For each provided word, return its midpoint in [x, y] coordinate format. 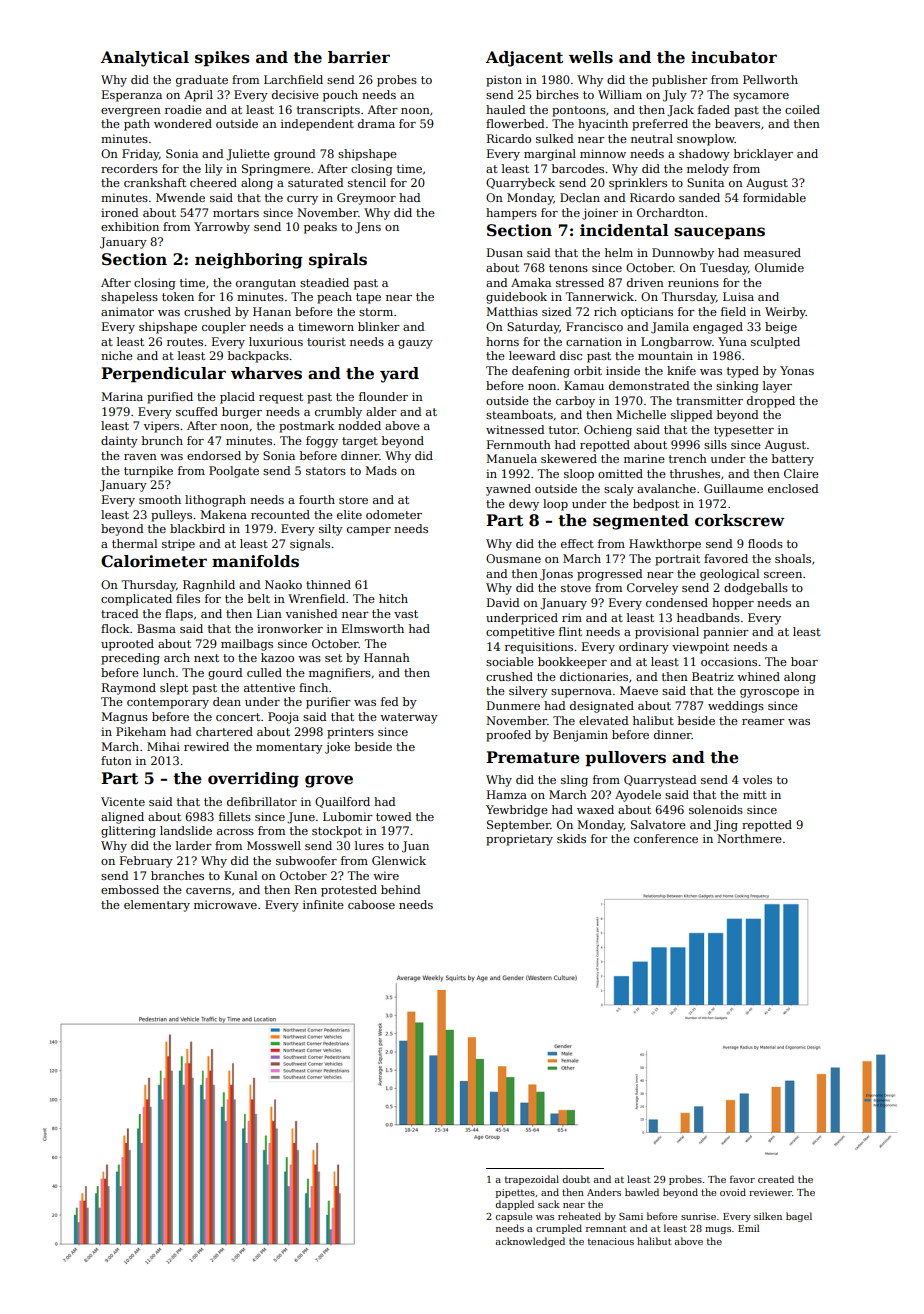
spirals [338, 260]
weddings [736, 707]
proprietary [519, 840]
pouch [340, 96]
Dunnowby [683, 254]
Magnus [125, 718]
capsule [513, 1217]
